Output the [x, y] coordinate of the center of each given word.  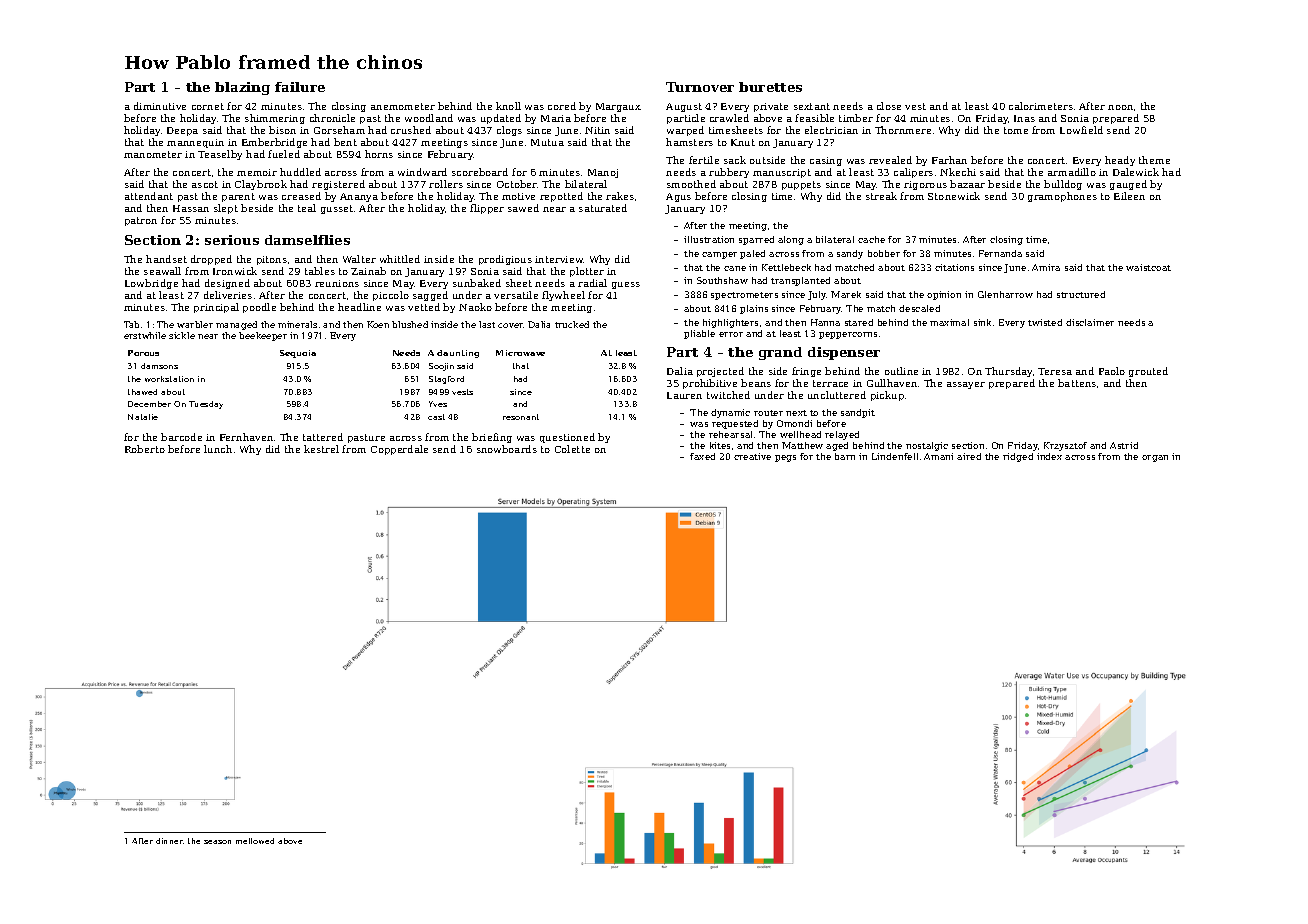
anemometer [403, 106]
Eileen [1129, 196]
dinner [169, 841]
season [217, 842]
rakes [620, 196]
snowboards [507, 449]
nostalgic [927, 446]
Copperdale [399, 450]
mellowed [255, 841]
